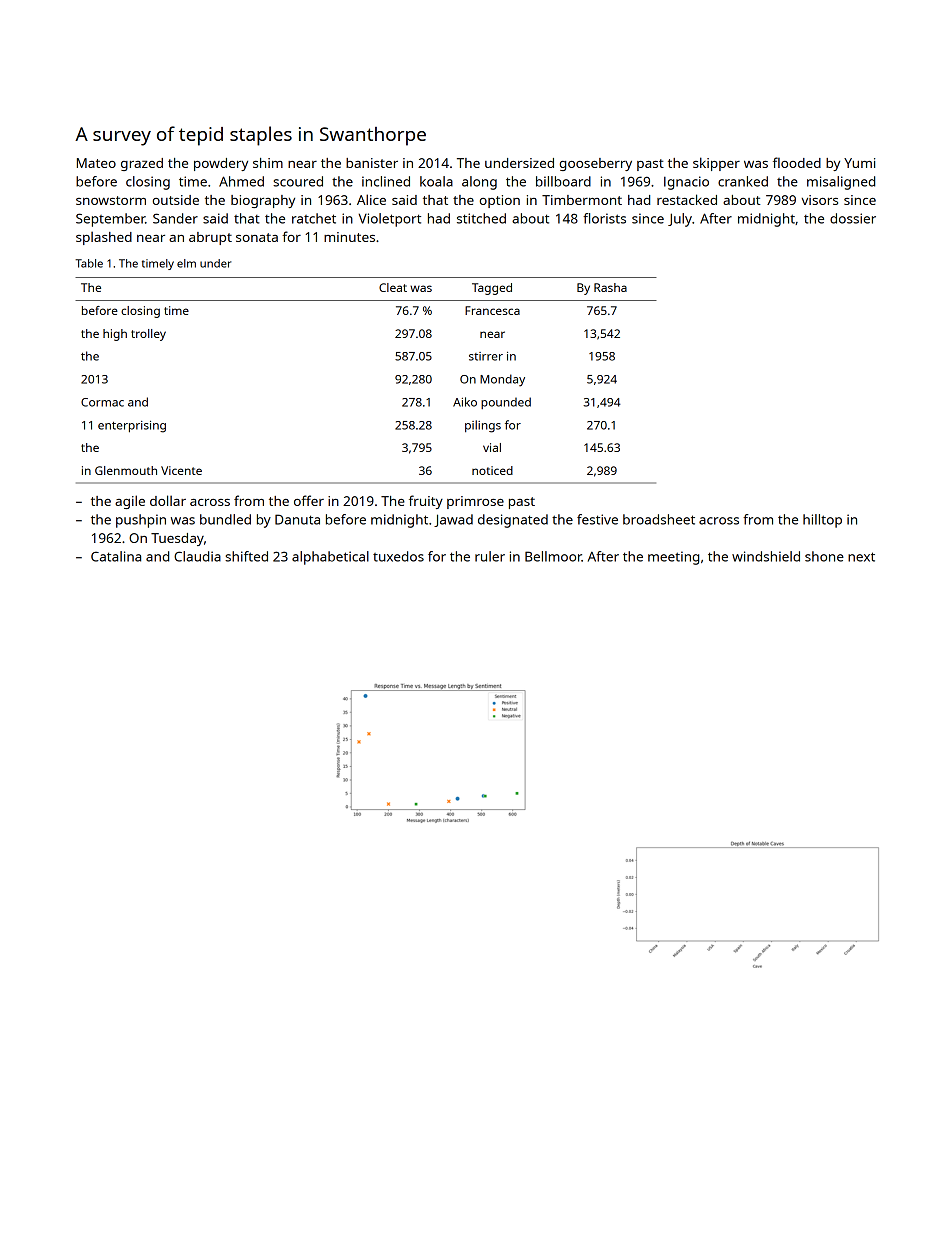 The height and width of the page is (1233, 952). Describe the element at coordinates (96, 163) in the page. I see `Mateo` at that location.
